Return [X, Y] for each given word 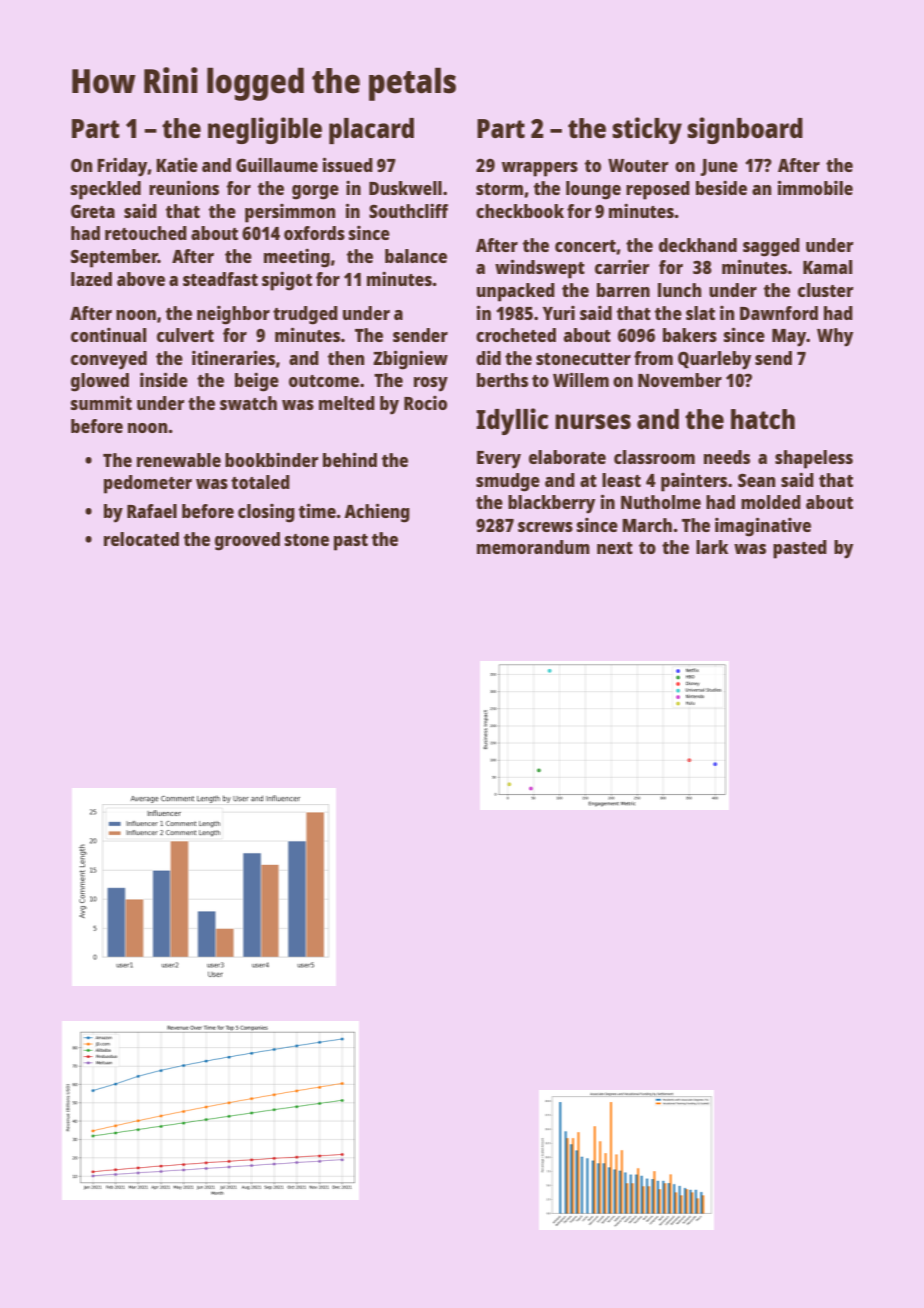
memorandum [533, 547]
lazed [91, 279]
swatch [248, 403]
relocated [141, 539]
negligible [265, 130]
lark [712, 547]
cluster [825, 290]
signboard [745, 130]
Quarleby [714, 360]
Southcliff [408, 211]
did [488, 358]
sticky [647, 130]
